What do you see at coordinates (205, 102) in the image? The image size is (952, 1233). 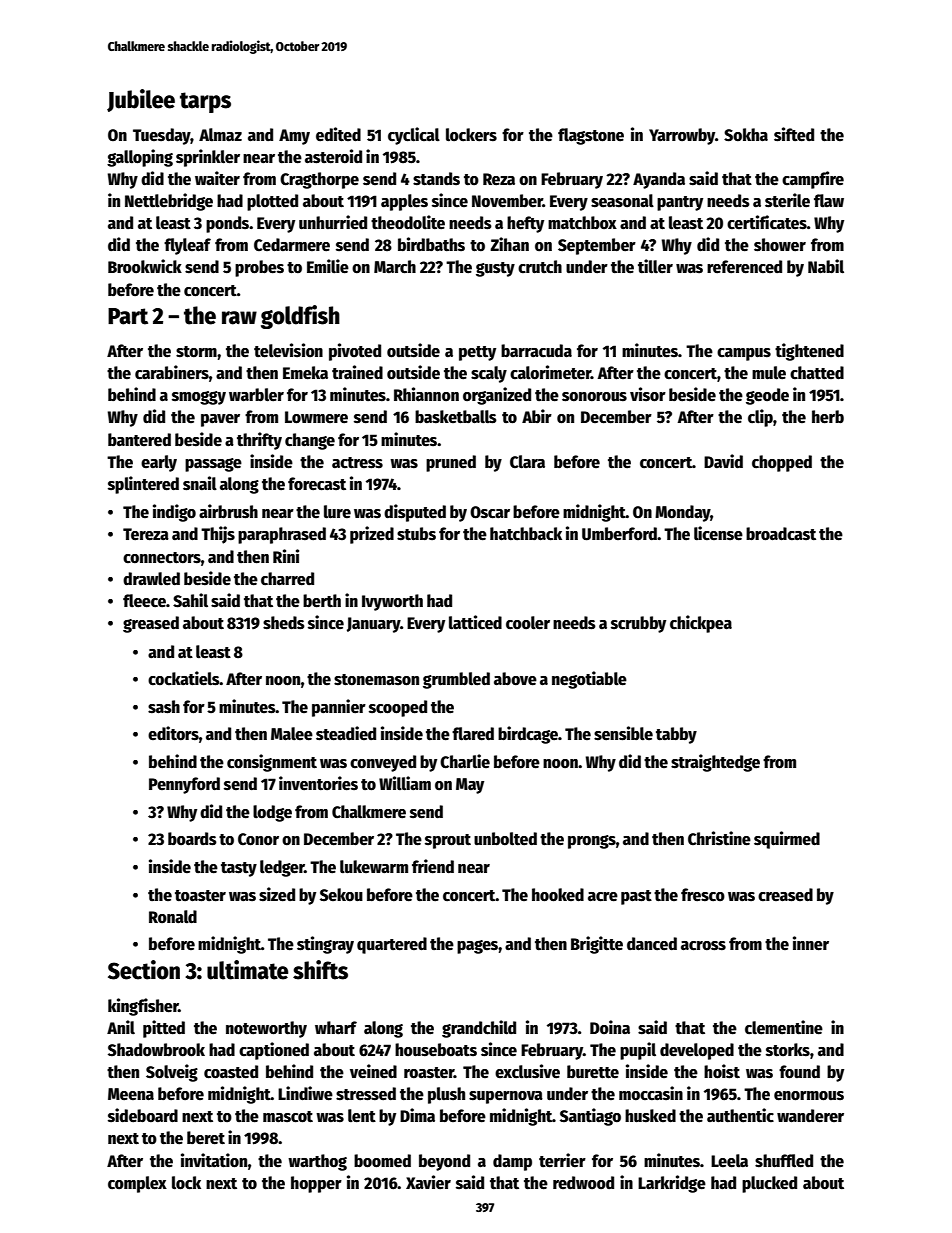 I see `tarps` at bounding box center [205, 102].
